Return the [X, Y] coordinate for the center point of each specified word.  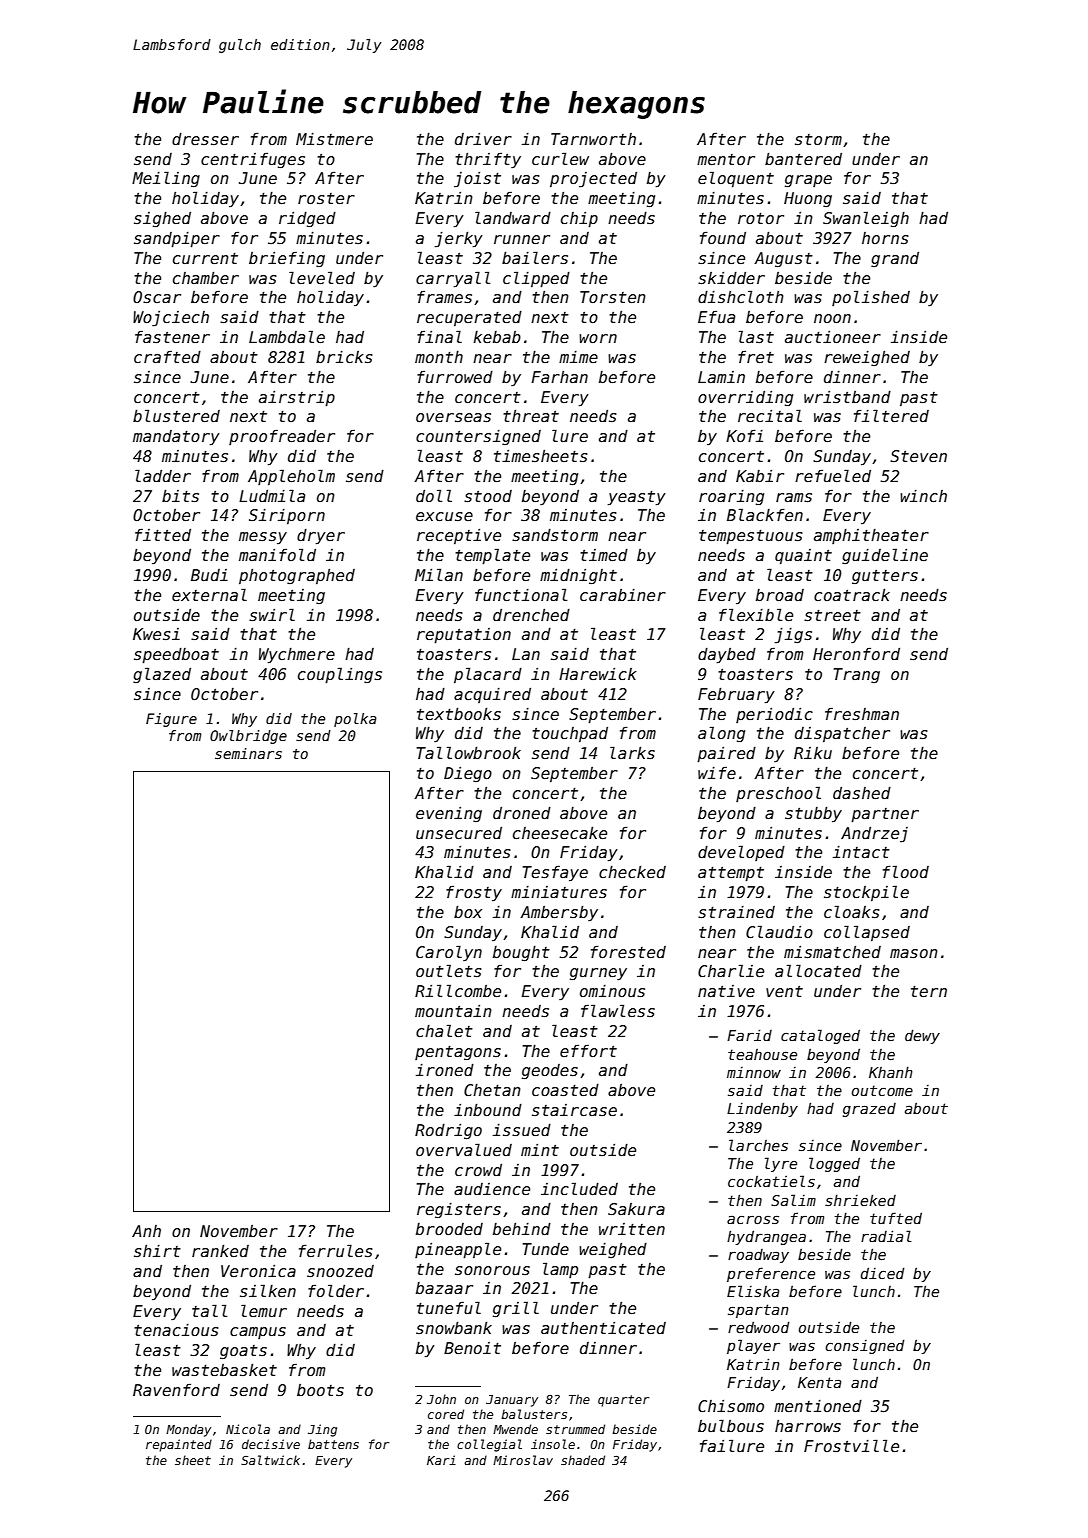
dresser [205, 139]
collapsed [867, 933]
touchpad [570, 734]
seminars [248, 753]
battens [333, 1444]
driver [483, 139]
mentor [726, 159]
